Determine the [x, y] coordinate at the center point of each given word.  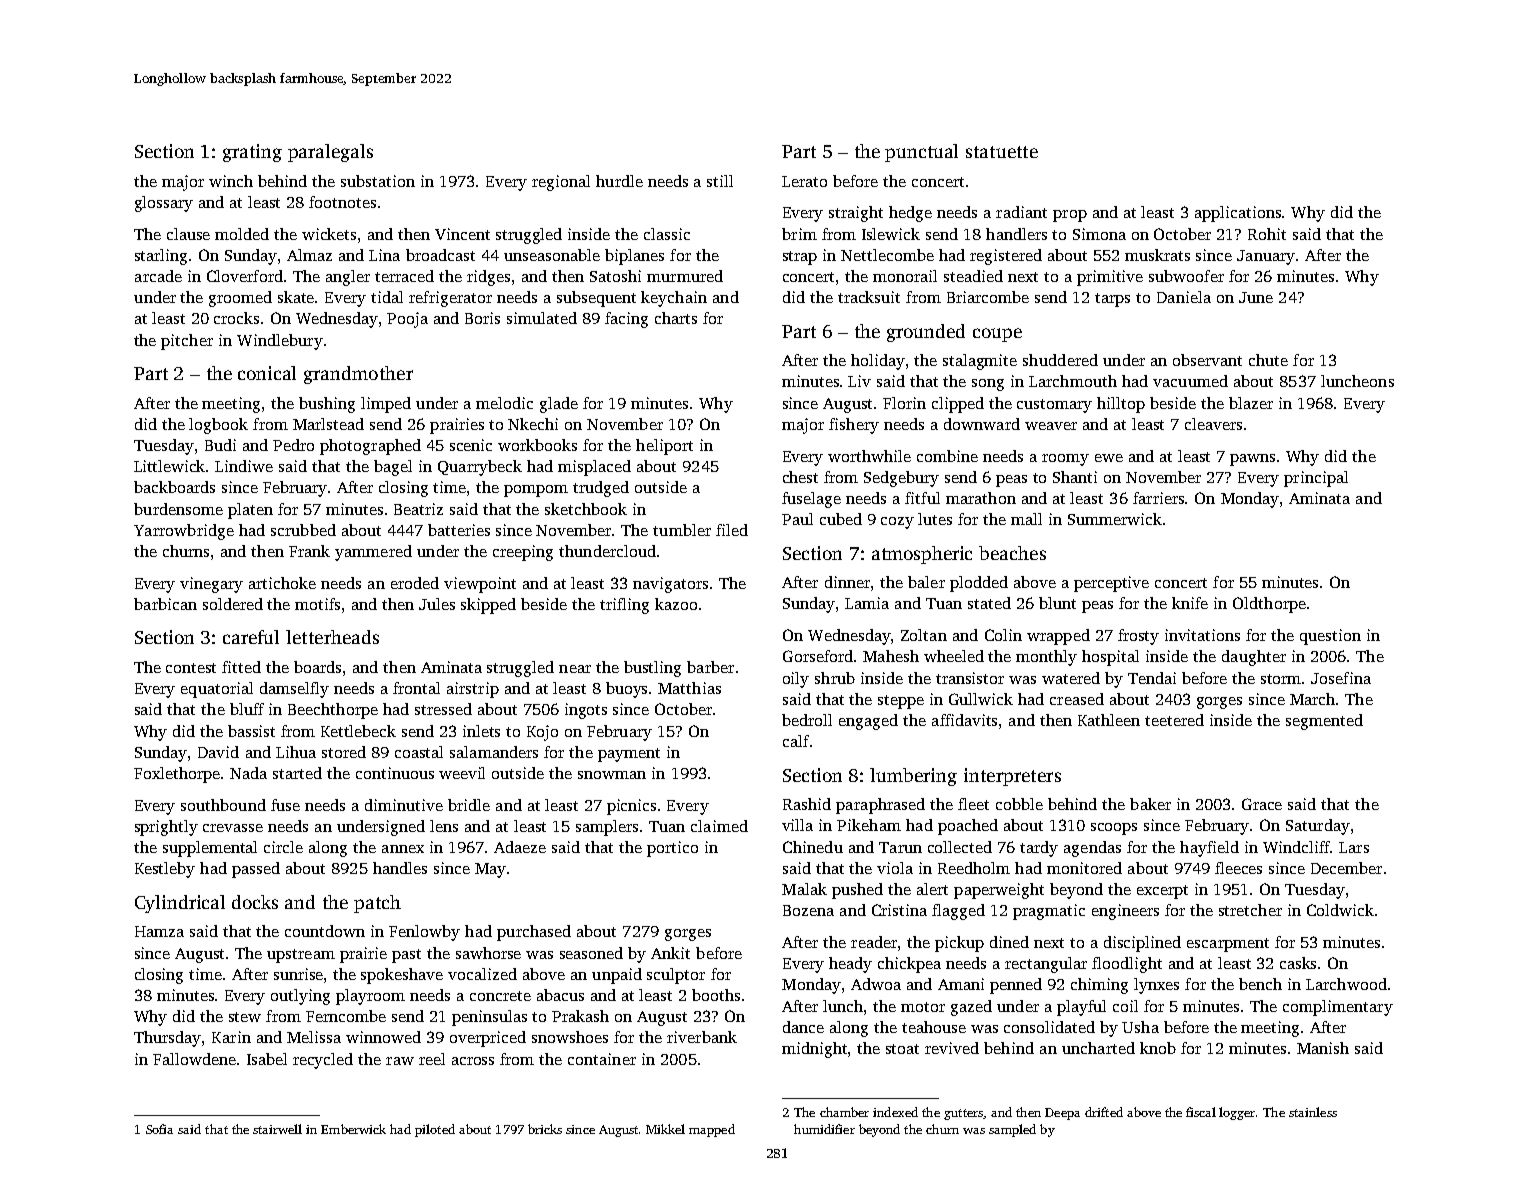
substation [378, 181]
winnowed [383, 1037]
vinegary [211, 585]
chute [1268, 360]
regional [561, 183]
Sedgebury [901, 479]
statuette [1002, 152]
